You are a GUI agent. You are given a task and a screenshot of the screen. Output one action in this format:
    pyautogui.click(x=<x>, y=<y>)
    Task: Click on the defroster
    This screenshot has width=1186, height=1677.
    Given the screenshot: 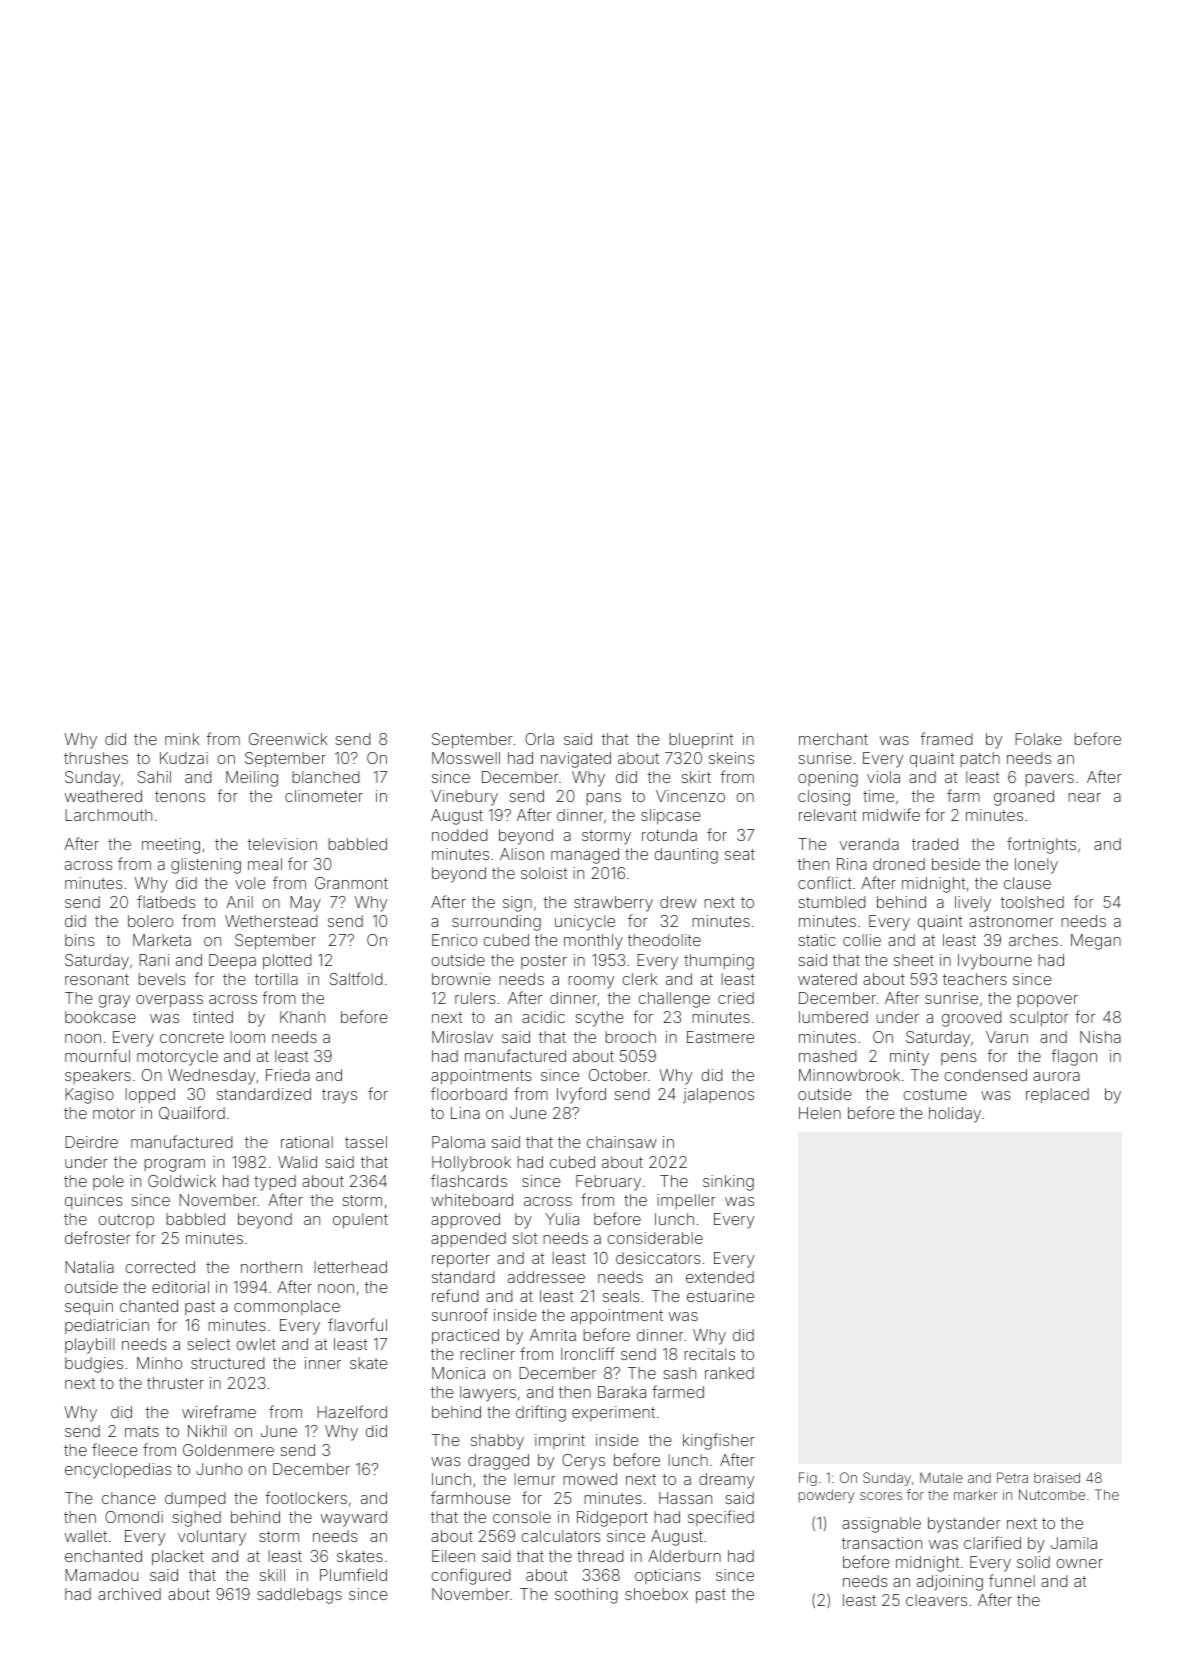 What is the action you would take?
    pyautogui.click(x=98, y=1237)
